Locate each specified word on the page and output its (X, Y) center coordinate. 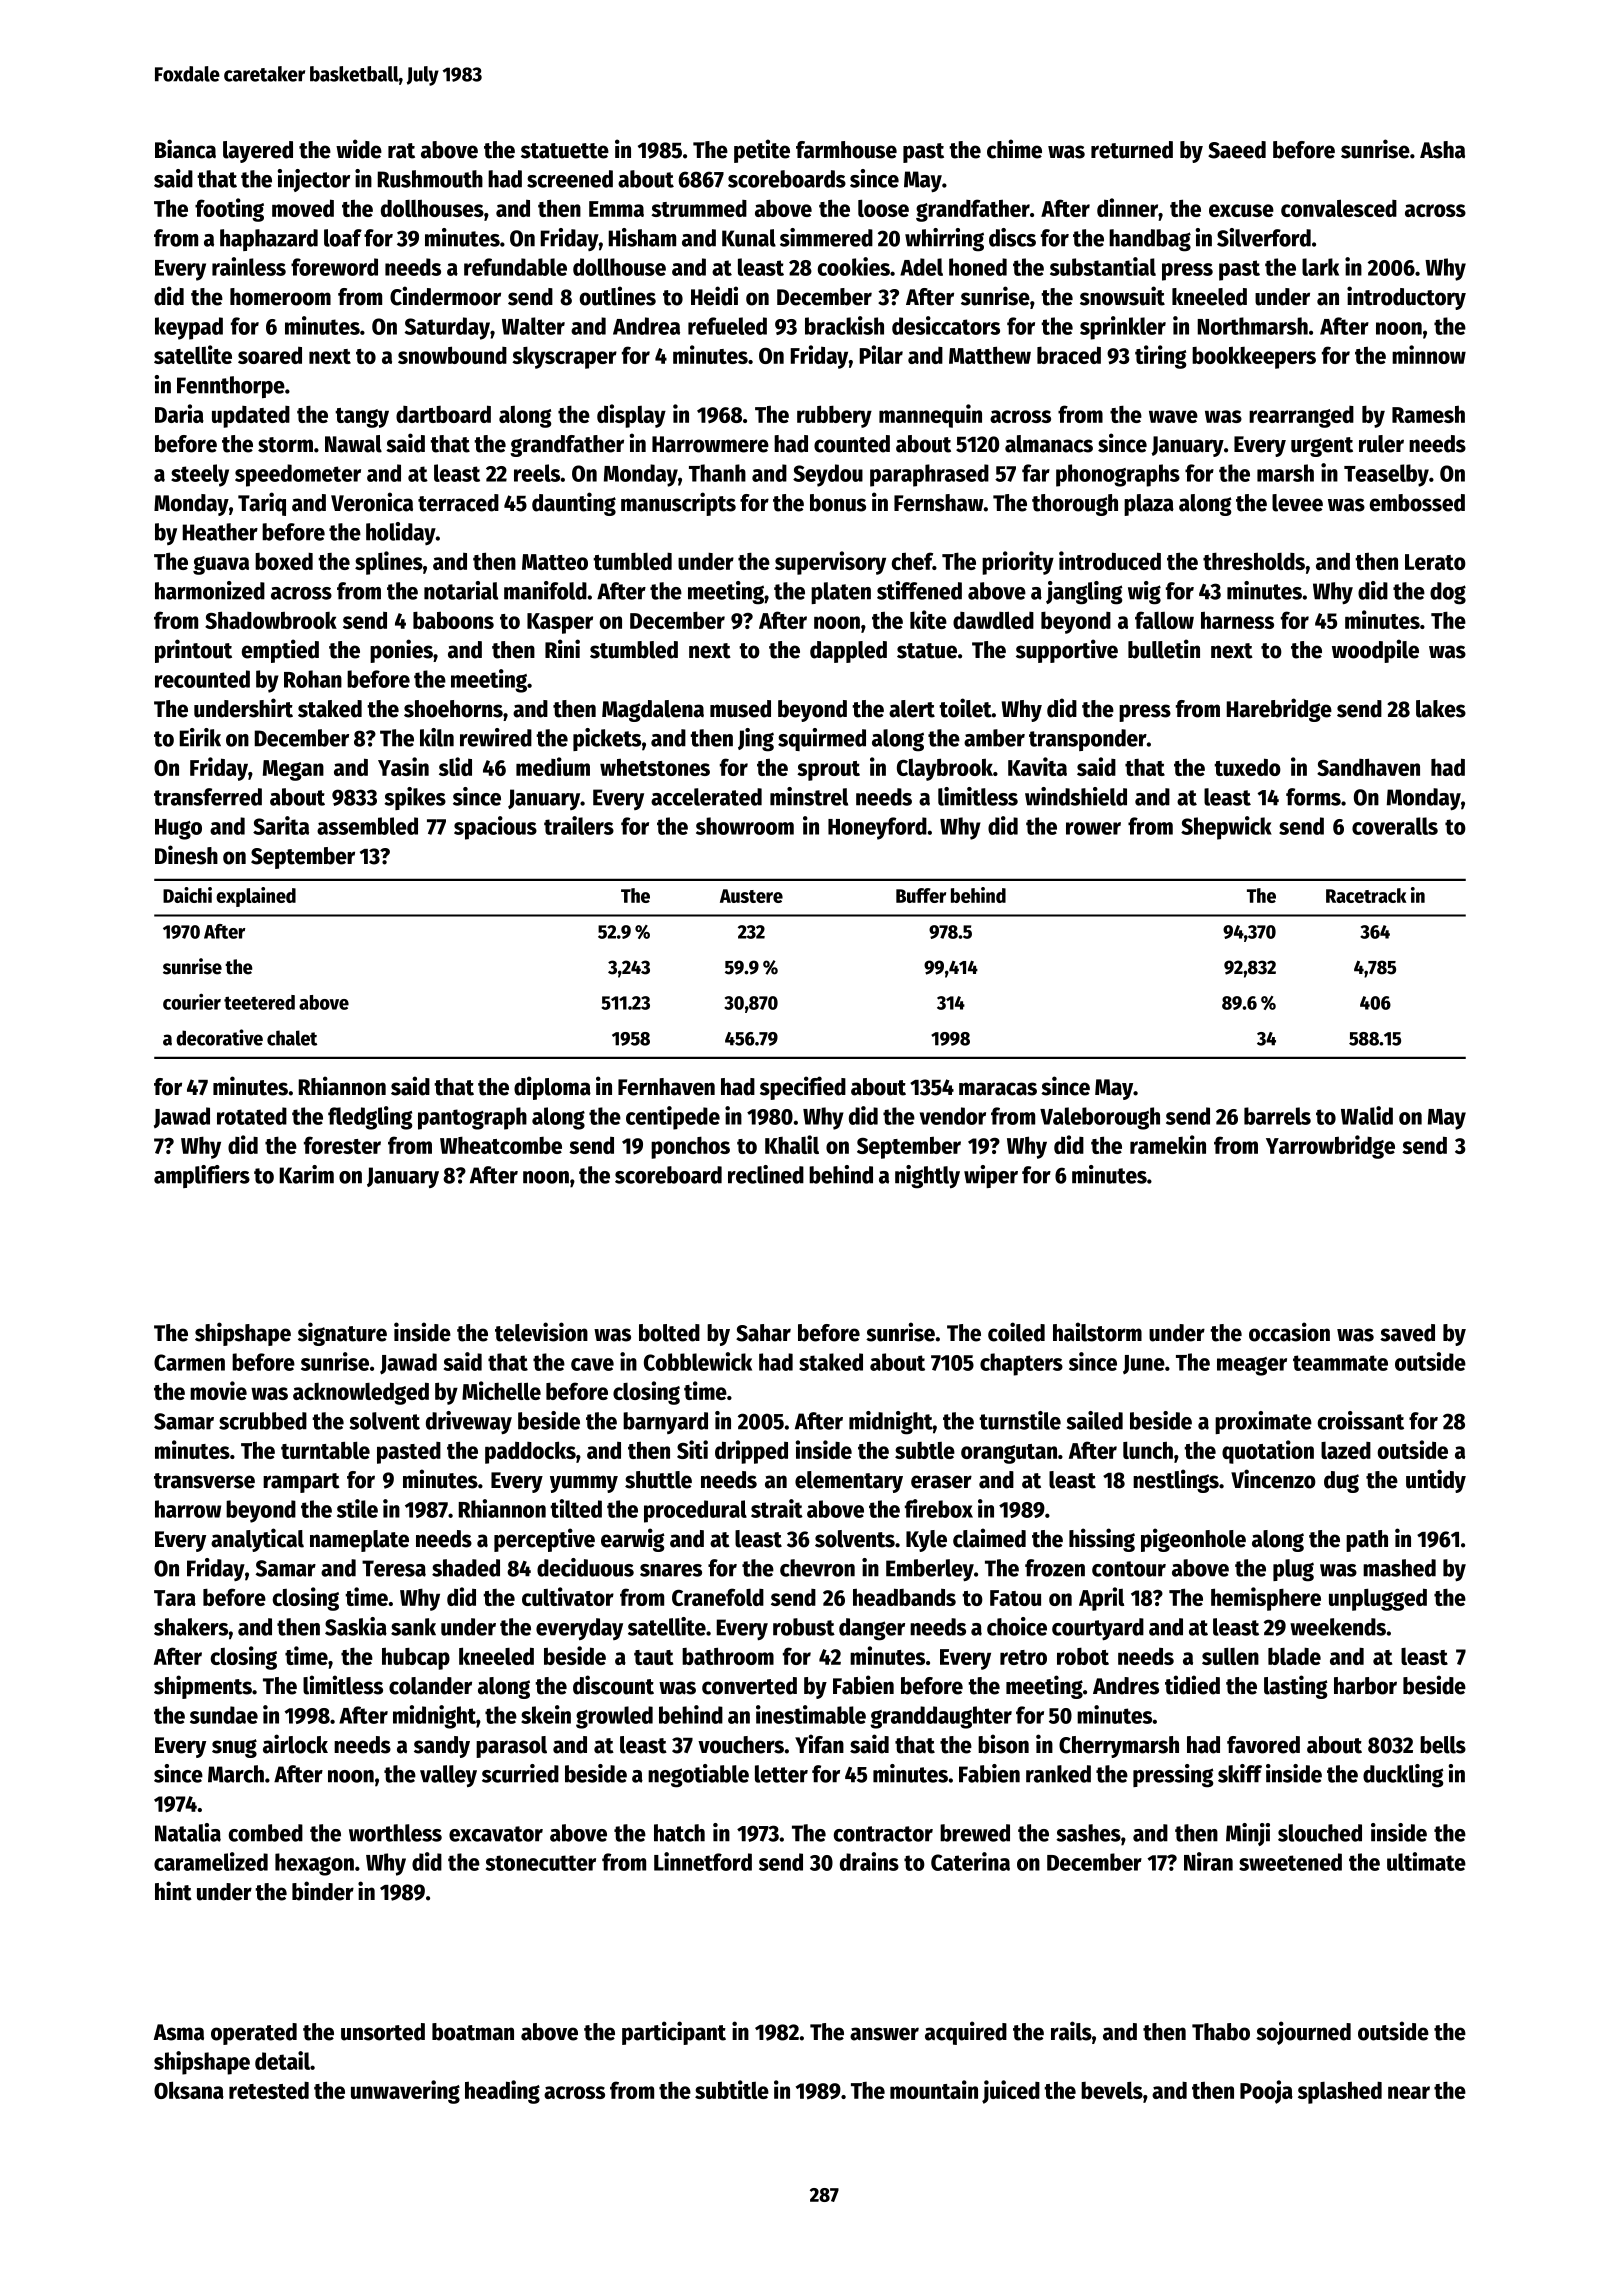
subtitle (732, 2089)
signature (342, 1334)
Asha (1442, 150)
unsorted (383, 2032)
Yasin (403, 766)
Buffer (921, 895)
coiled (1016, 1332)
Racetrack (1366, 895)
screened (570, 179)
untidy (1436, 1481)
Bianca (185, 149)
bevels (1112, 2090)
